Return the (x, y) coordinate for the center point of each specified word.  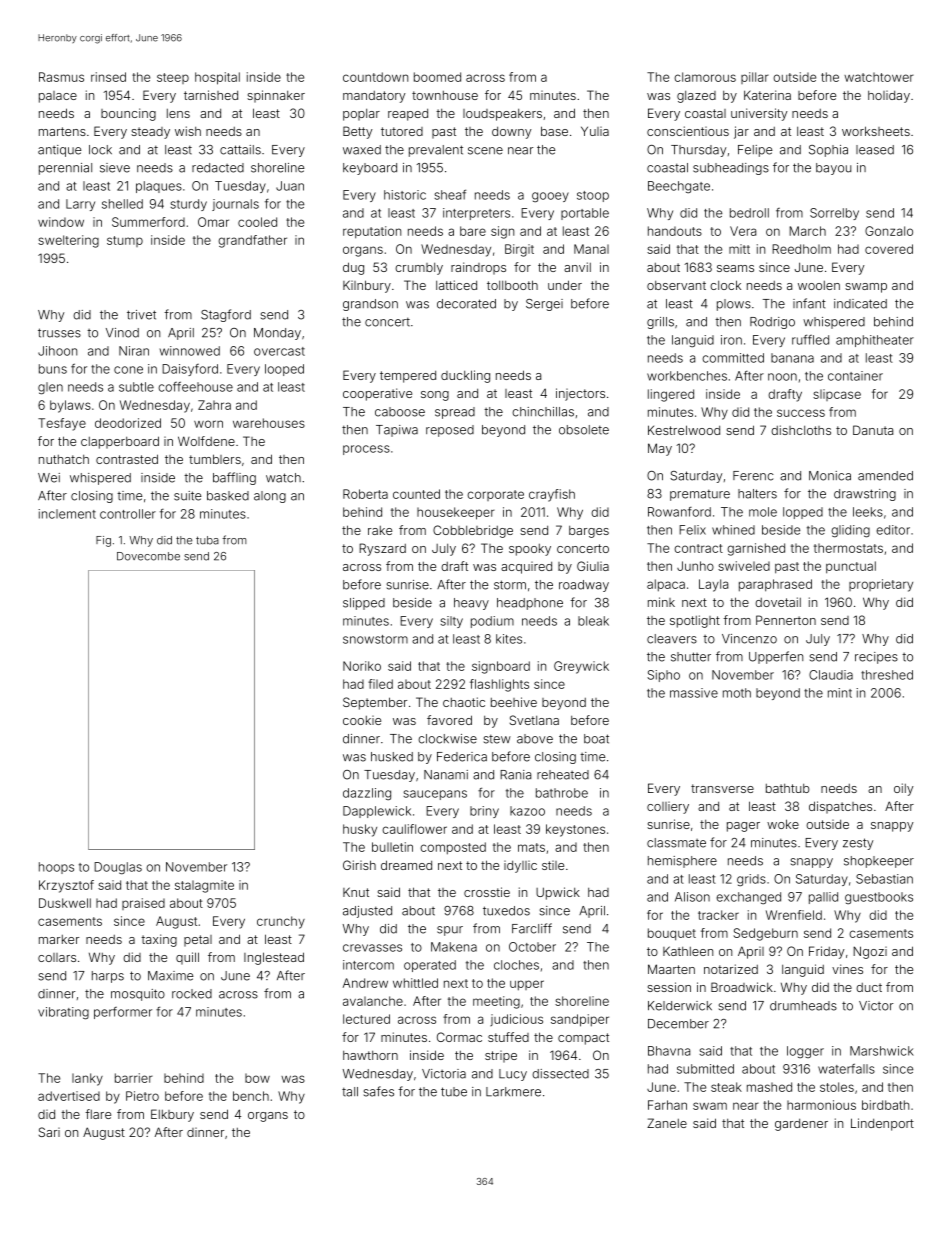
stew (497, 739)
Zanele (667, 1123)
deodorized (128, 423)
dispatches (840, 807)
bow (257, 1078)
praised (143, 904)
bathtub (788, 788)
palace (58, 97)
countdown (375, 77)
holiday (889, 97)
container (855, 376)
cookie (362, 720)
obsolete (584, 430)
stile (553, 865)
